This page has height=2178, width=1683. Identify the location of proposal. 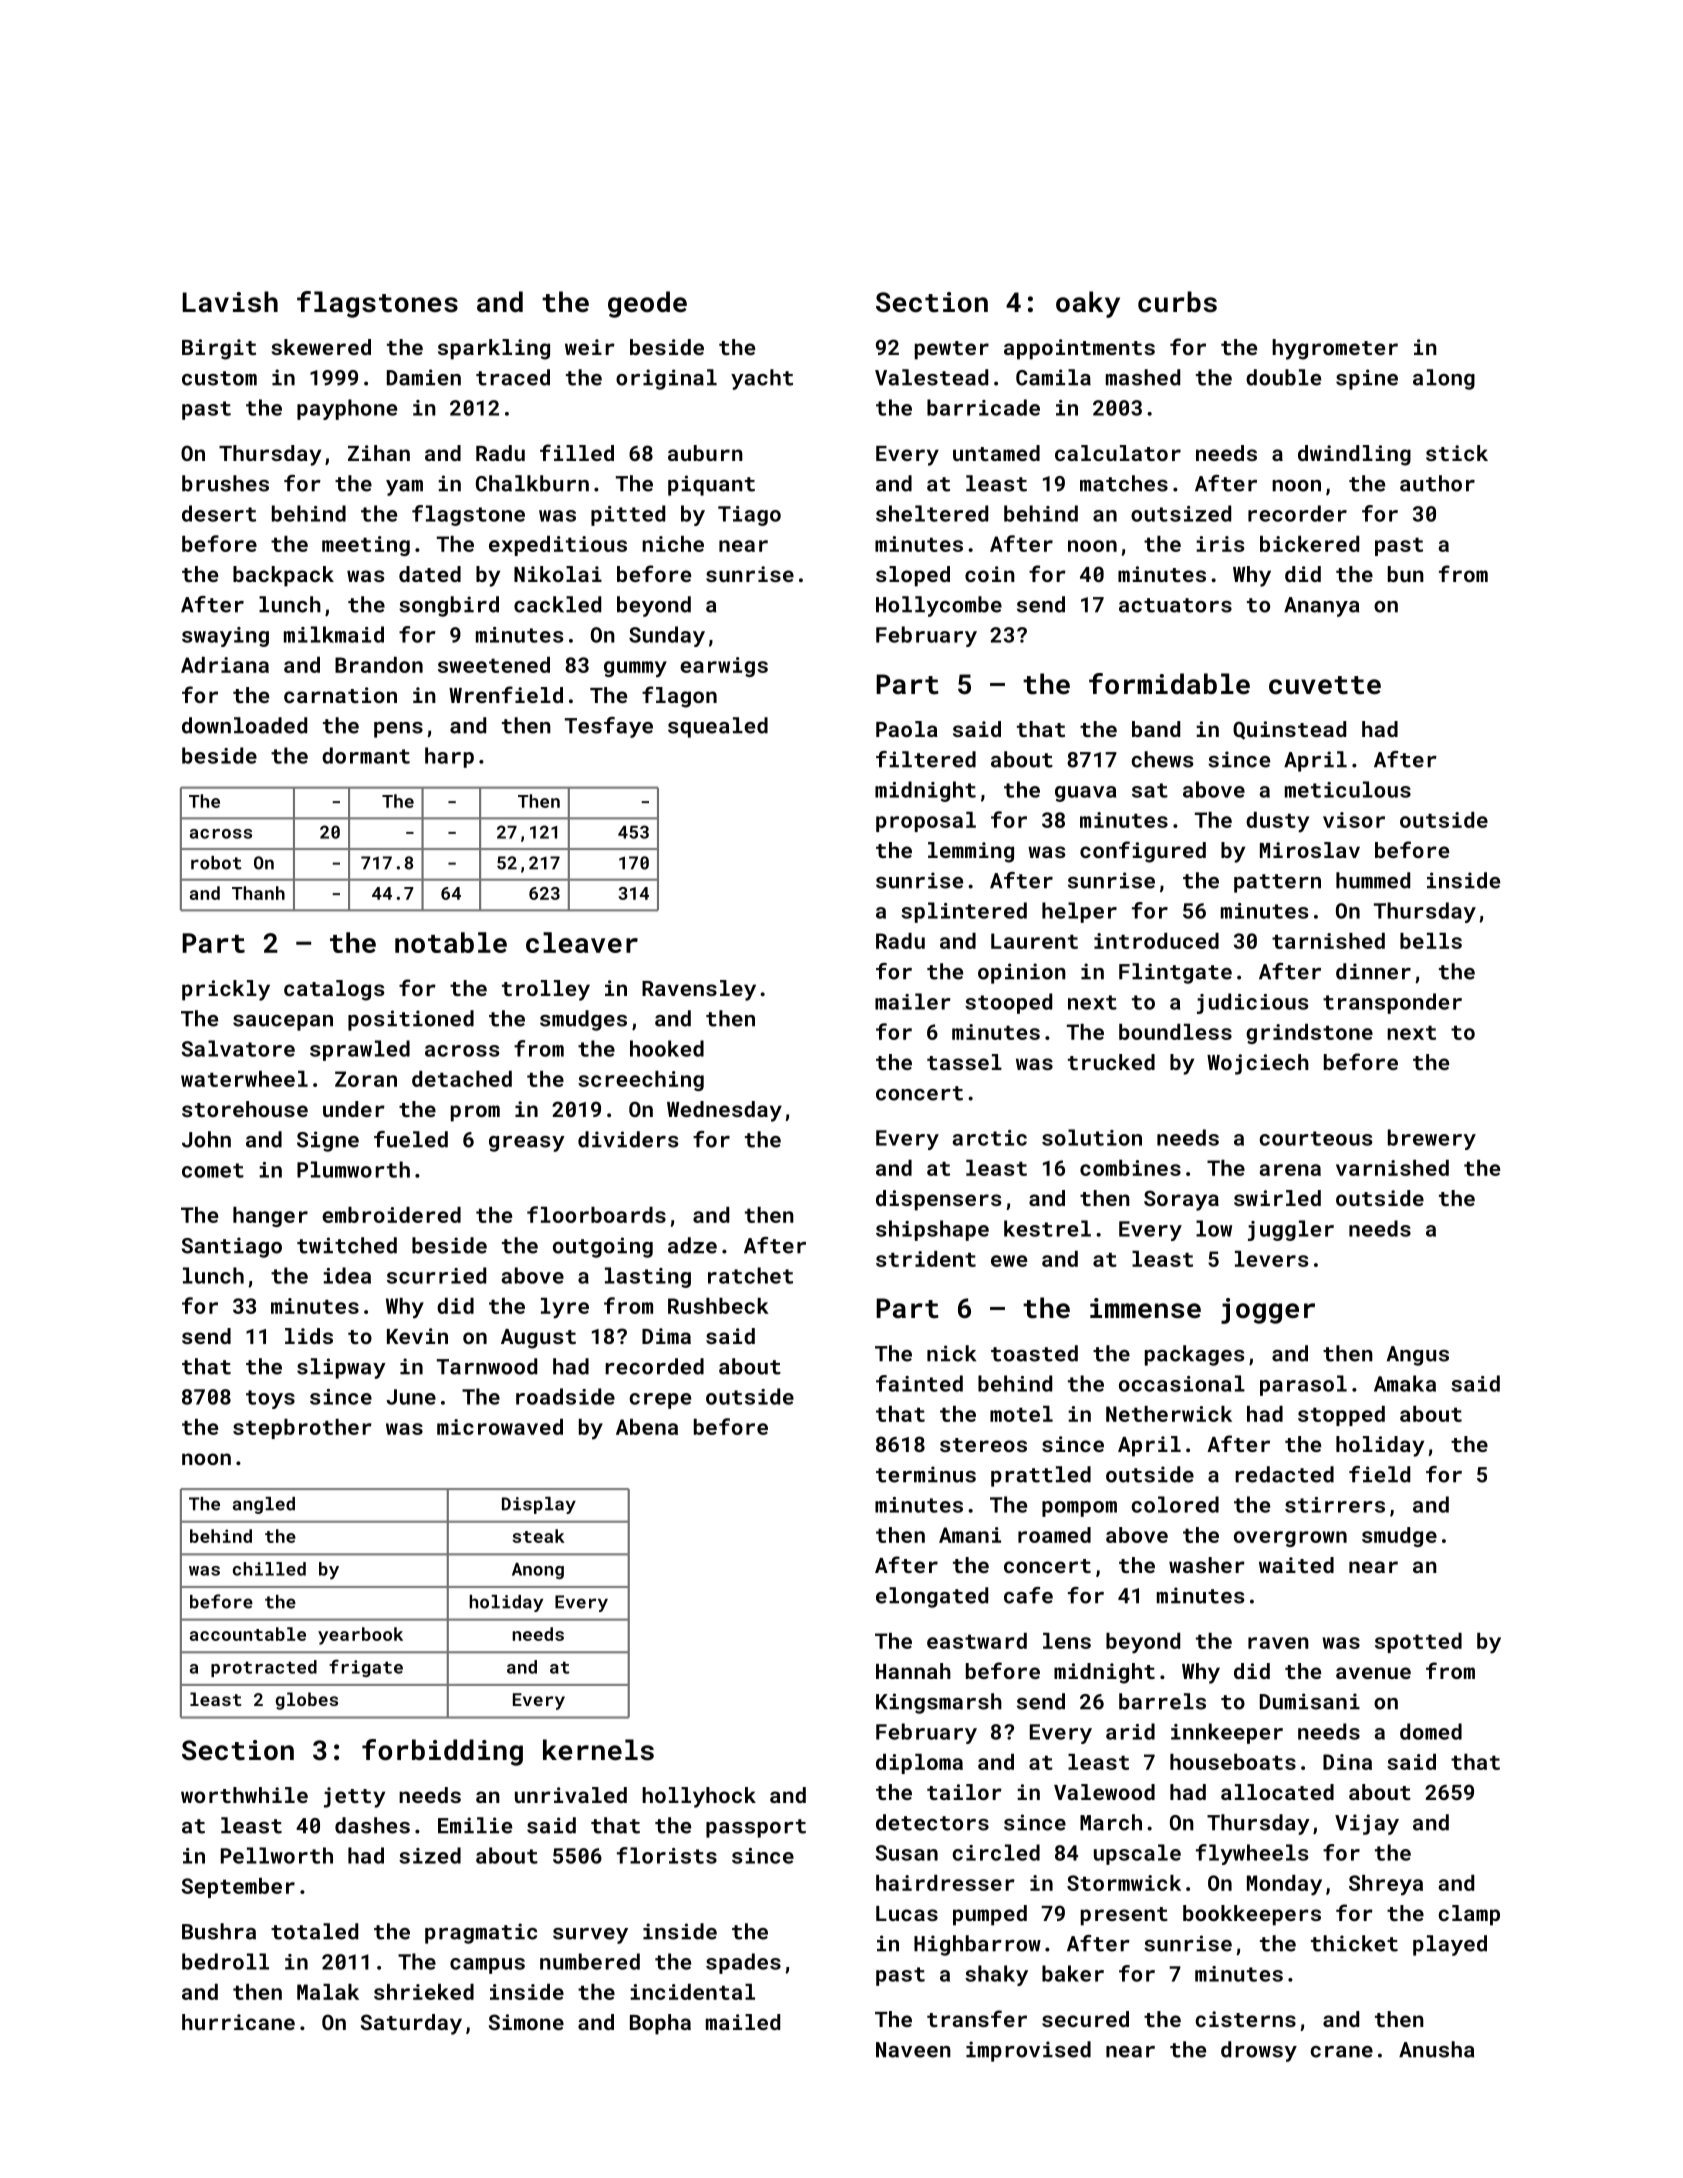
(926, 822).
